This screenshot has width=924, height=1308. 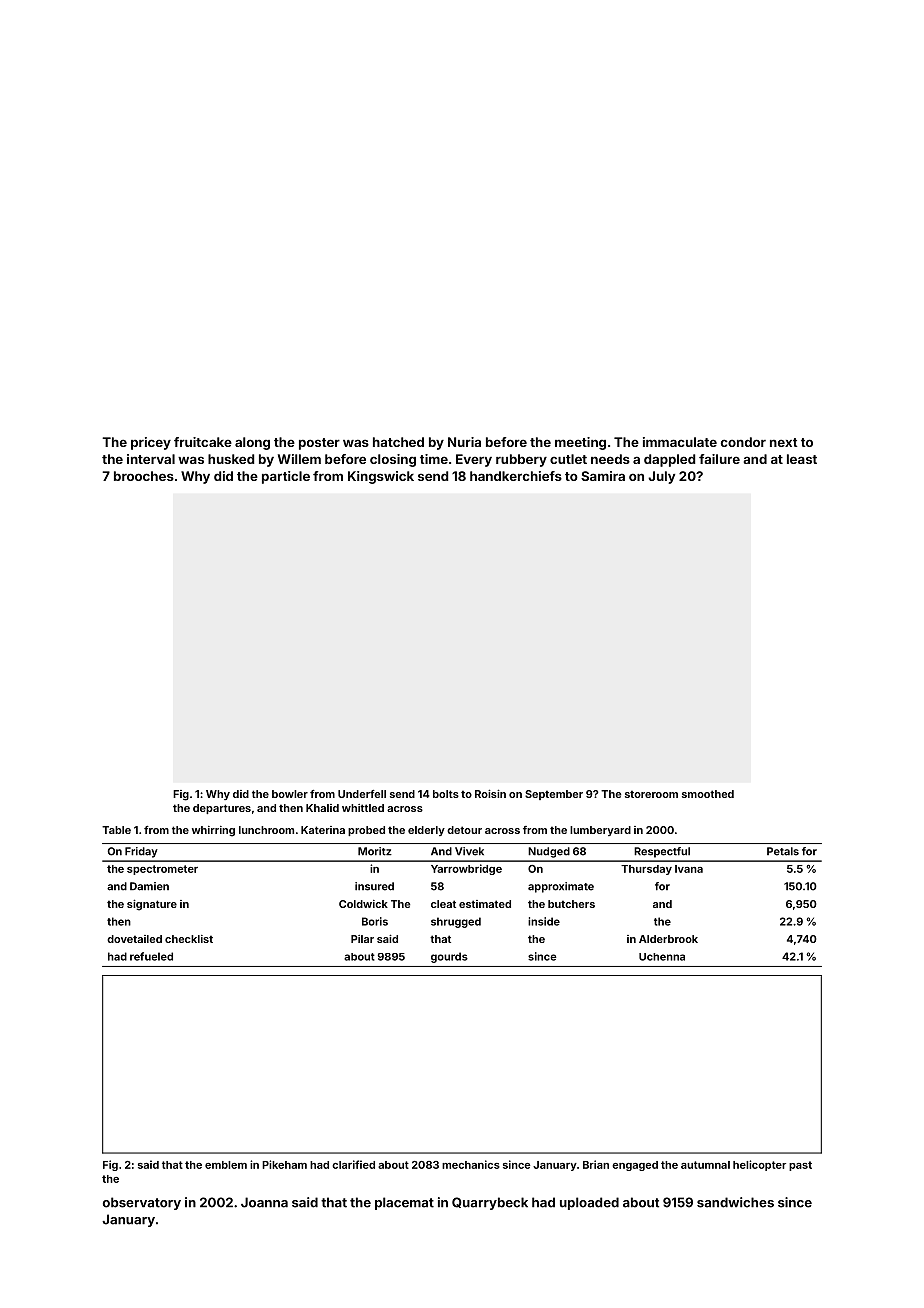 What do you see at coordinates (471, 1164) in the screenshot?
I see `mechanics` at bounding box center [471, 1164].
